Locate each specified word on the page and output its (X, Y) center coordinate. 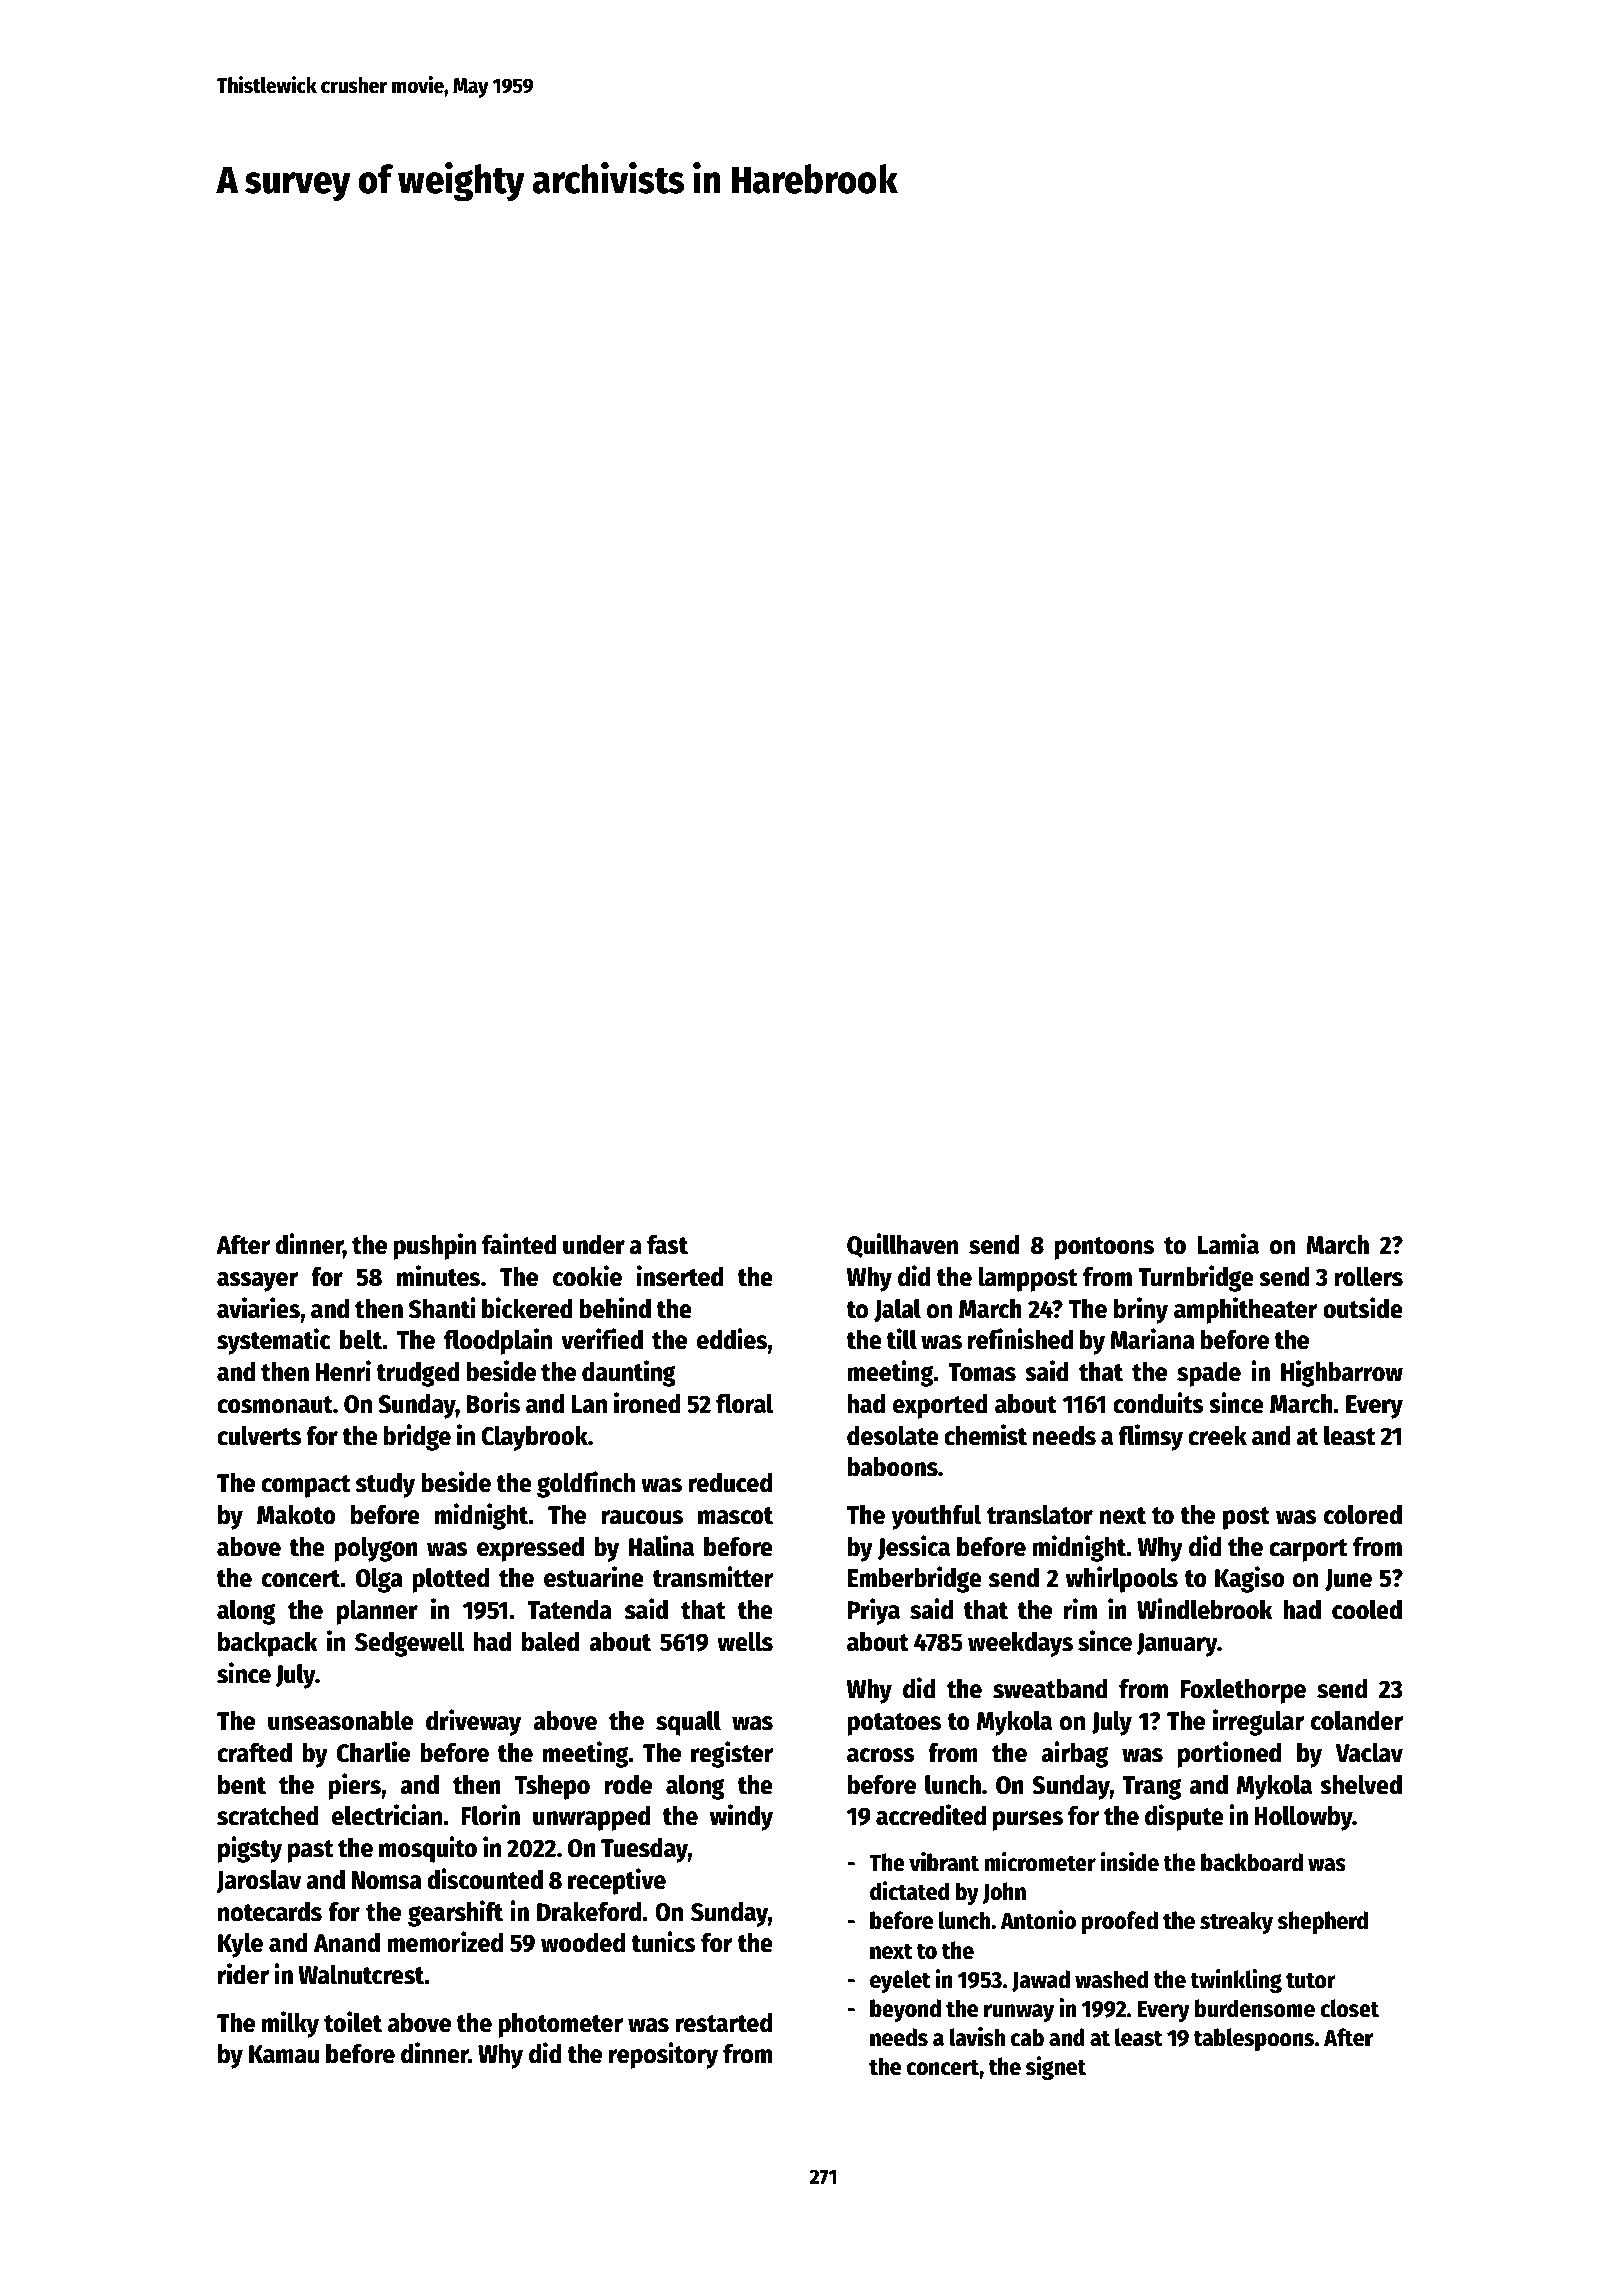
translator (1040, 1515)
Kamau (284, 2054)
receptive (617, 1881)
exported (940, 1406)
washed (1111, 1979)
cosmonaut (275, 1405)
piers (355, 1786)
